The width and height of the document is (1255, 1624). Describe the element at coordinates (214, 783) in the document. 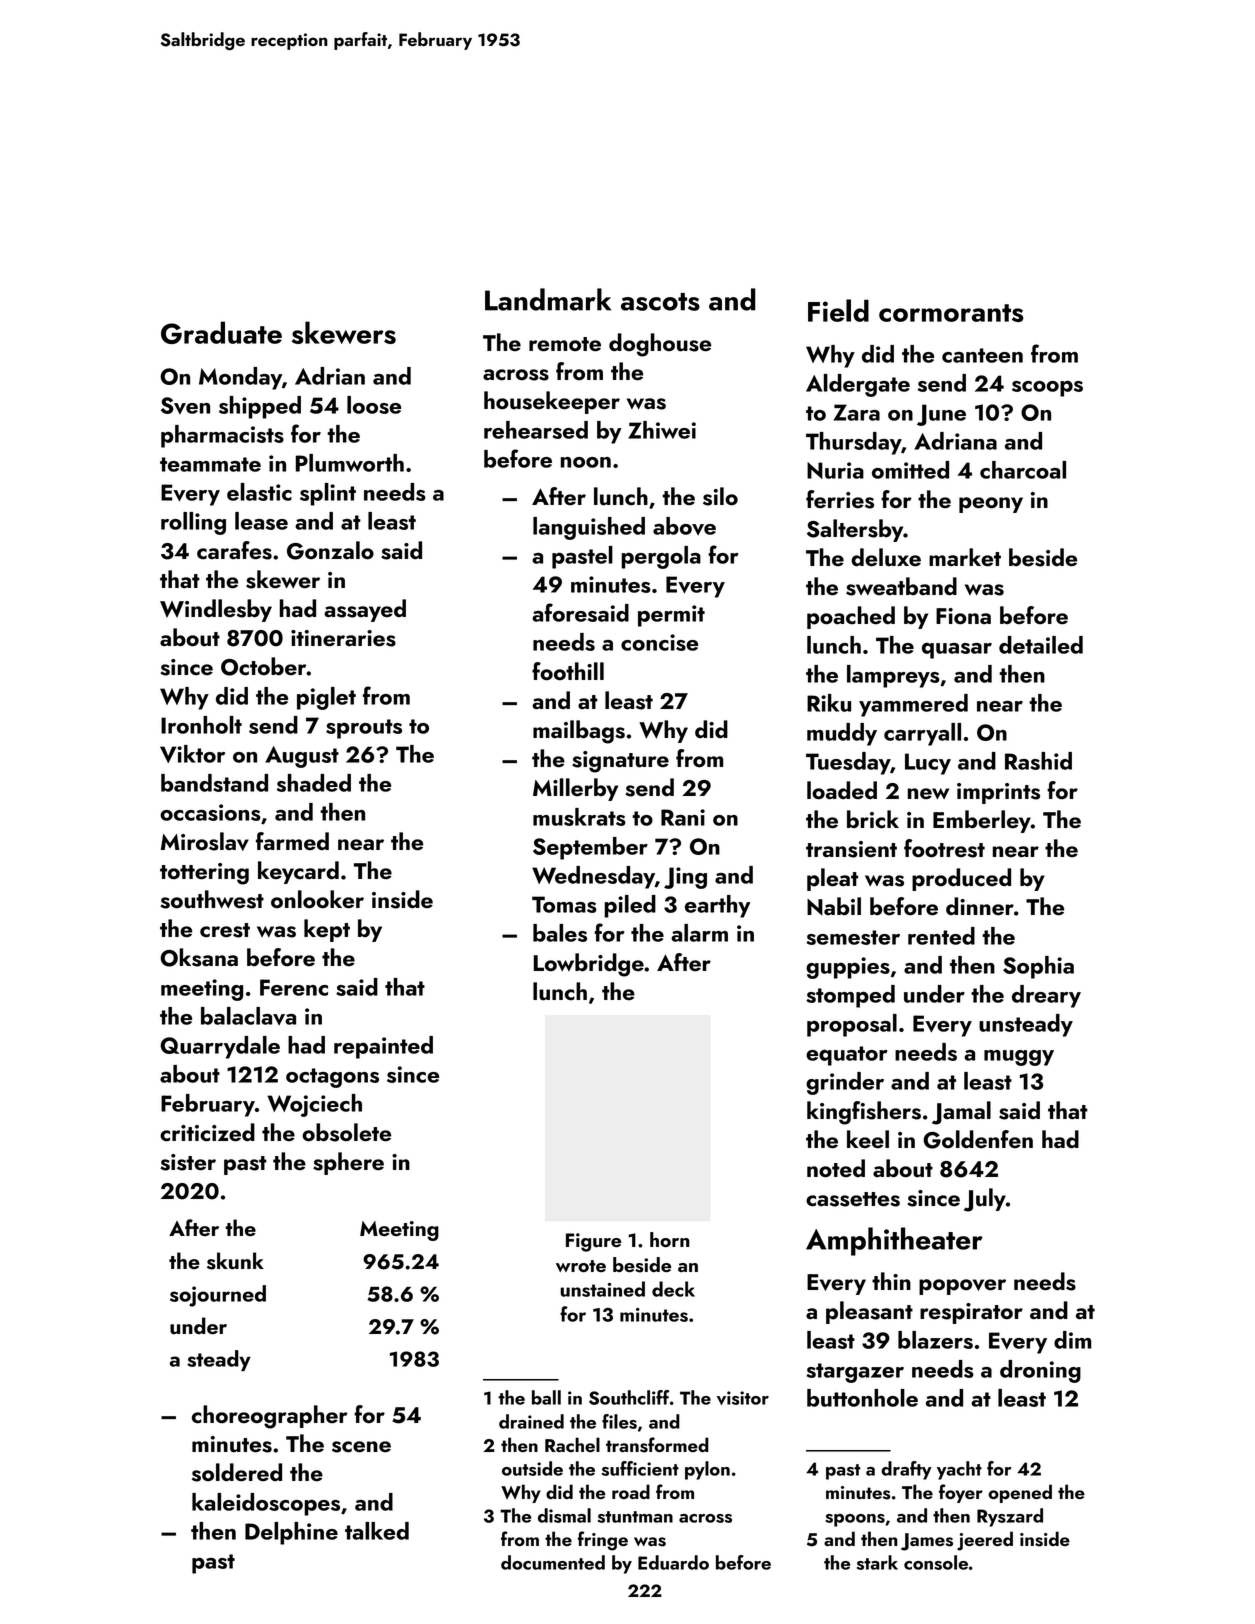

I see `bandstand` at that location.
